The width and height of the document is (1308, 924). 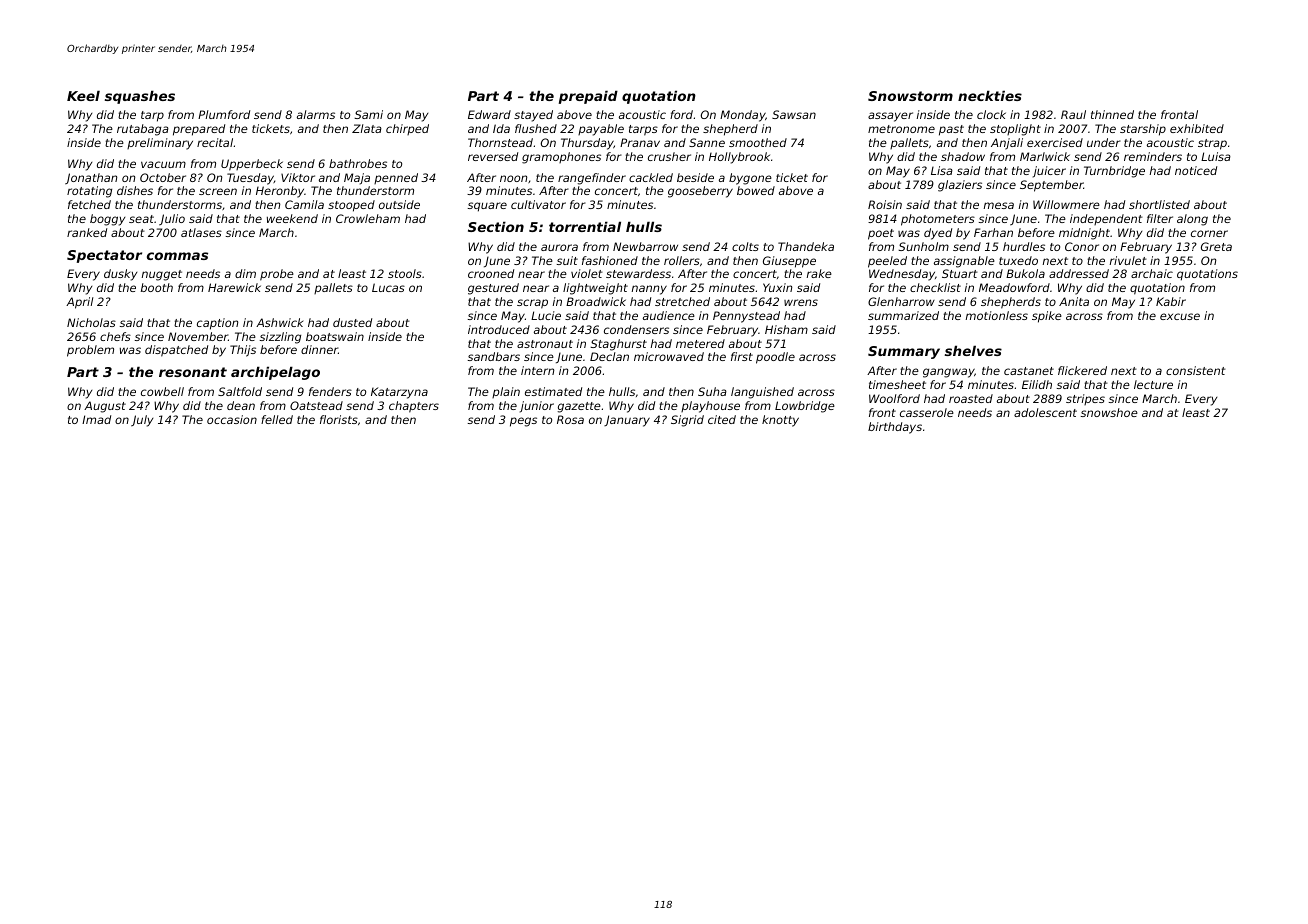 I want to click on squashes, so click(x=140, y=97).
